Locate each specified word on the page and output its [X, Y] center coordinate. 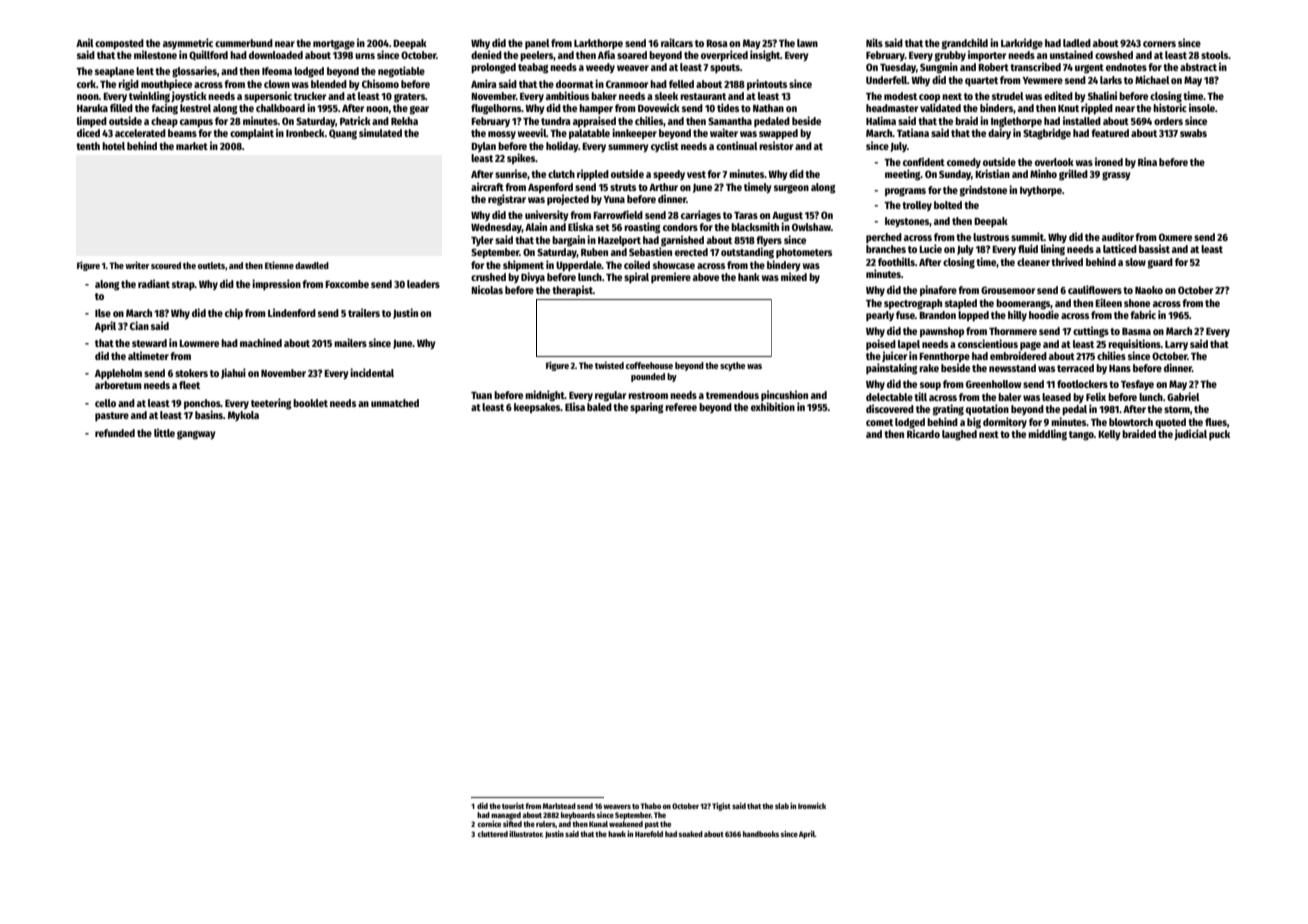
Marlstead [559, 806]
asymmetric [188, 43]
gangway [196, 435]
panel [537, 44]
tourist [513, 806]
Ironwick [812, 806]
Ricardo [923, 433]
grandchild [965, 44]
